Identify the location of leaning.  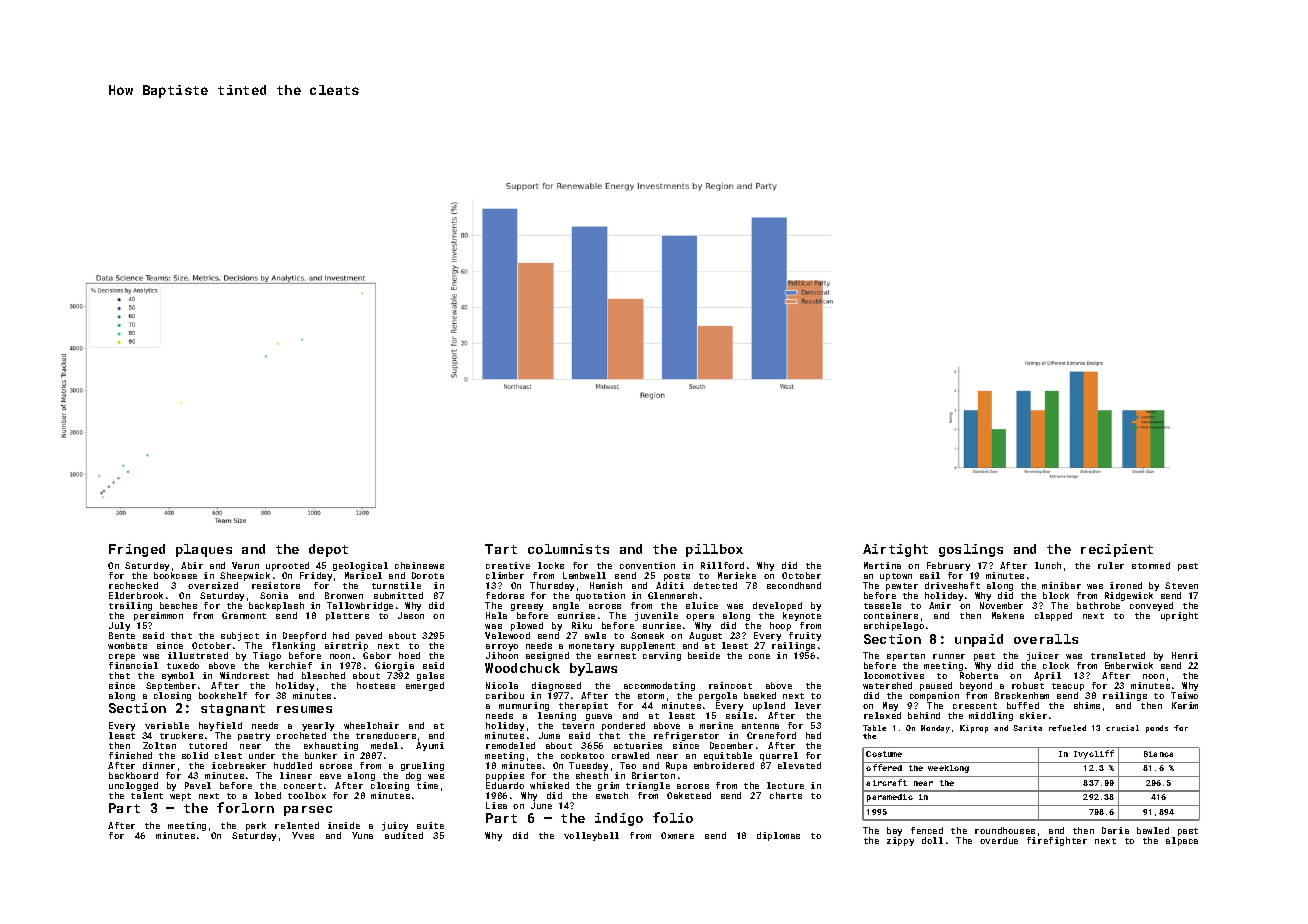
(557, 716).
